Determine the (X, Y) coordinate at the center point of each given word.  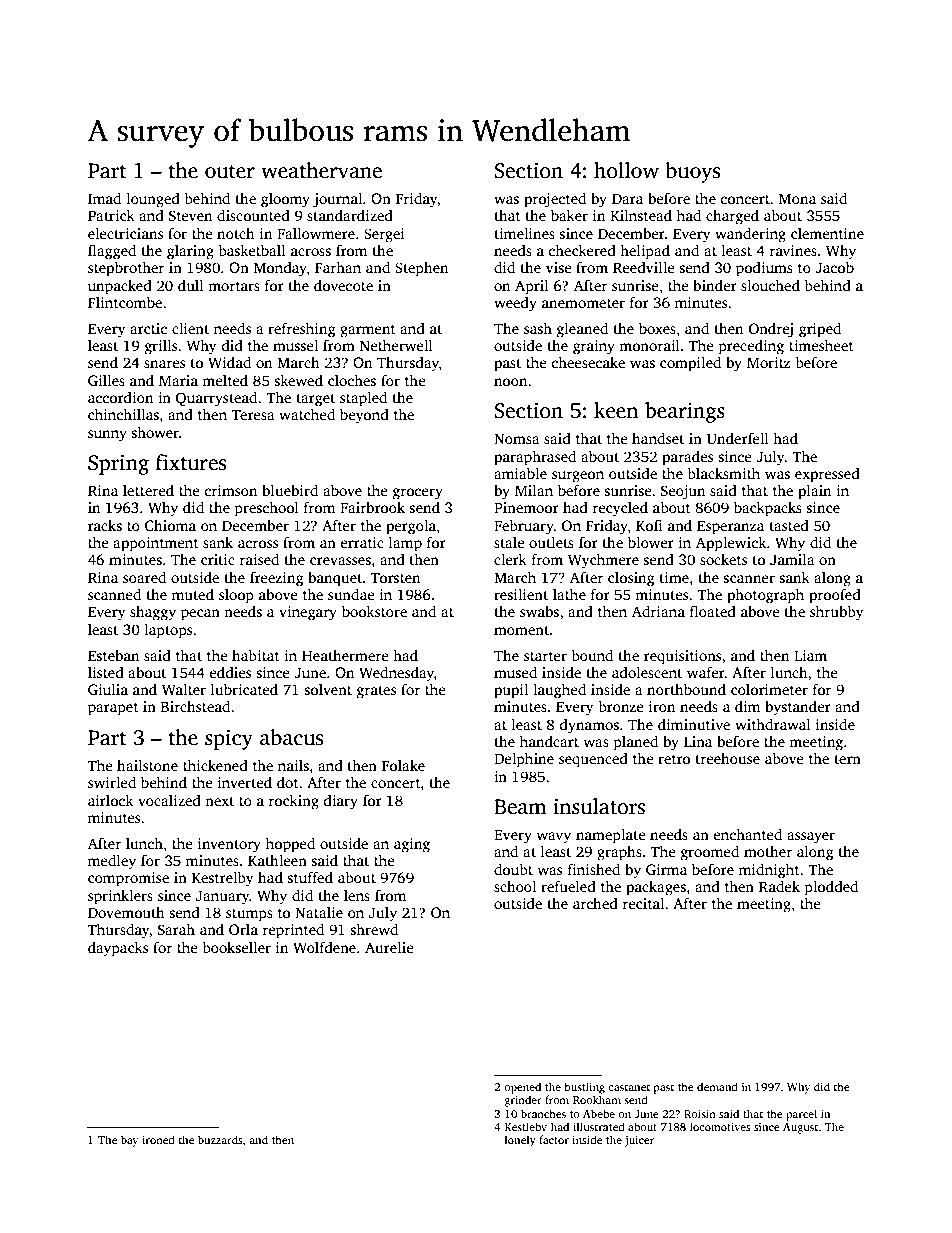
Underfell (738, 438)
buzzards (220, 1139)
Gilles (106, 380)
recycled (620, 509)
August (800, 1128)
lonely (520, 1141)
